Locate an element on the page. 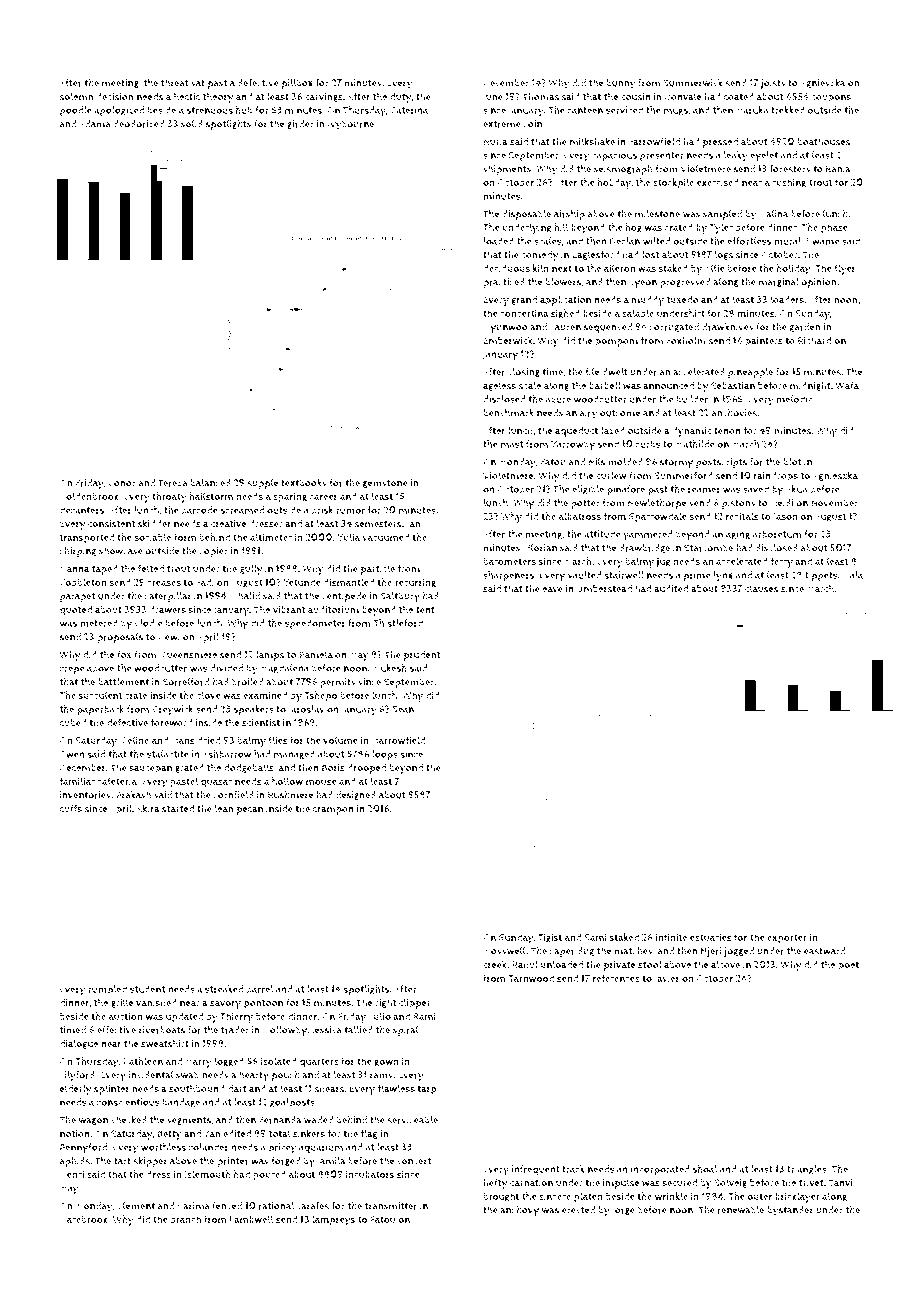 This document has width=924, height=1308. flag is located at coordinates (369, 1134).
